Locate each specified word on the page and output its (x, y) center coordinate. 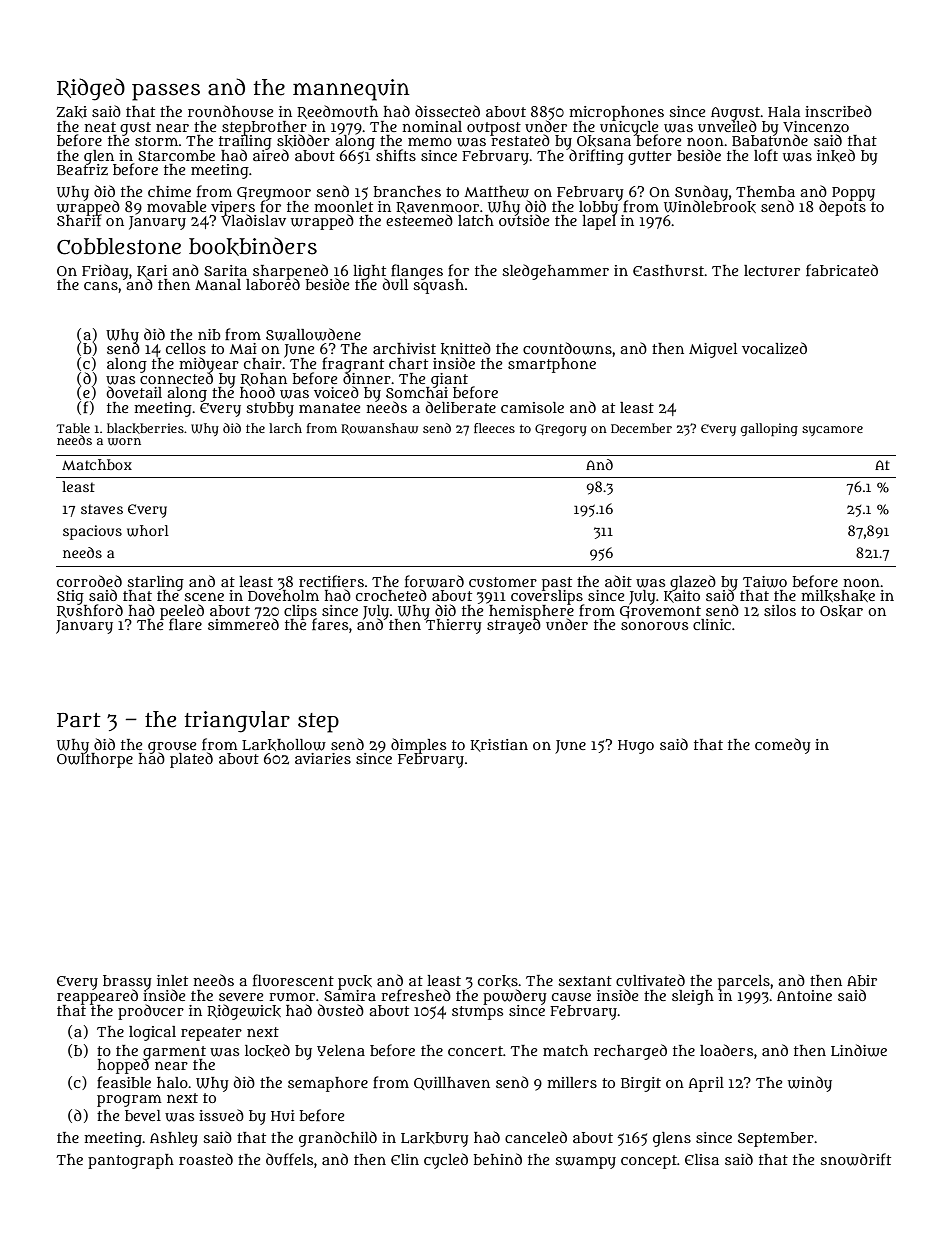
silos (780, 610)
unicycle (629, 127)
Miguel (713, 350)
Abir (862, 980)
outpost (494, 129)
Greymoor (274, 193)
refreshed (416, 995)
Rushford (90, 611)
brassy (127, 982)
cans (101, 286)
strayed (514, 626)
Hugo (636, 747)
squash (438, 286)
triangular (237, 722)
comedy (783, 746)
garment (174, 1052)
